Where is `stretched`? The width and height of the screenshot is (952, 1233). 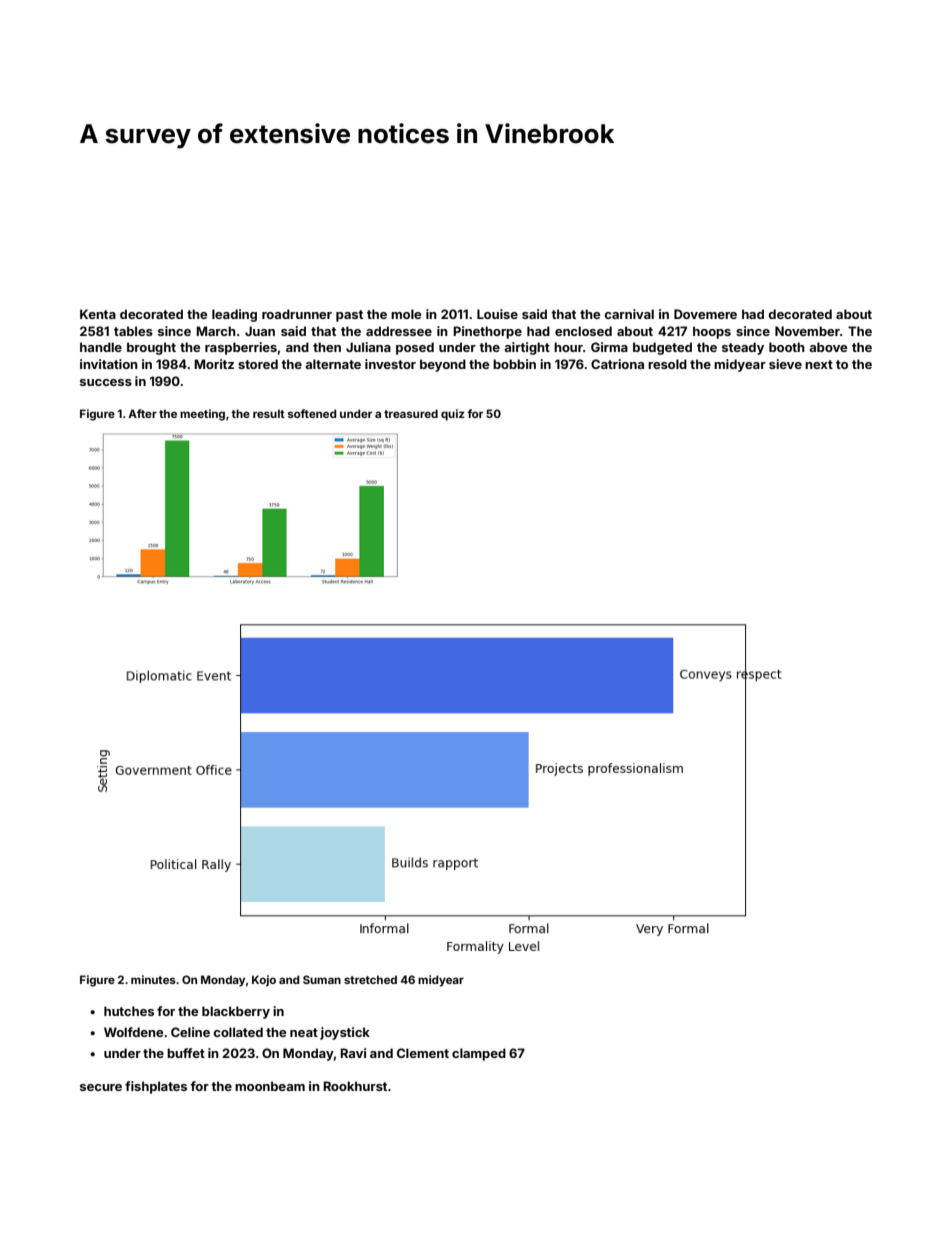
stretched is located at coordinates (370, 979).
